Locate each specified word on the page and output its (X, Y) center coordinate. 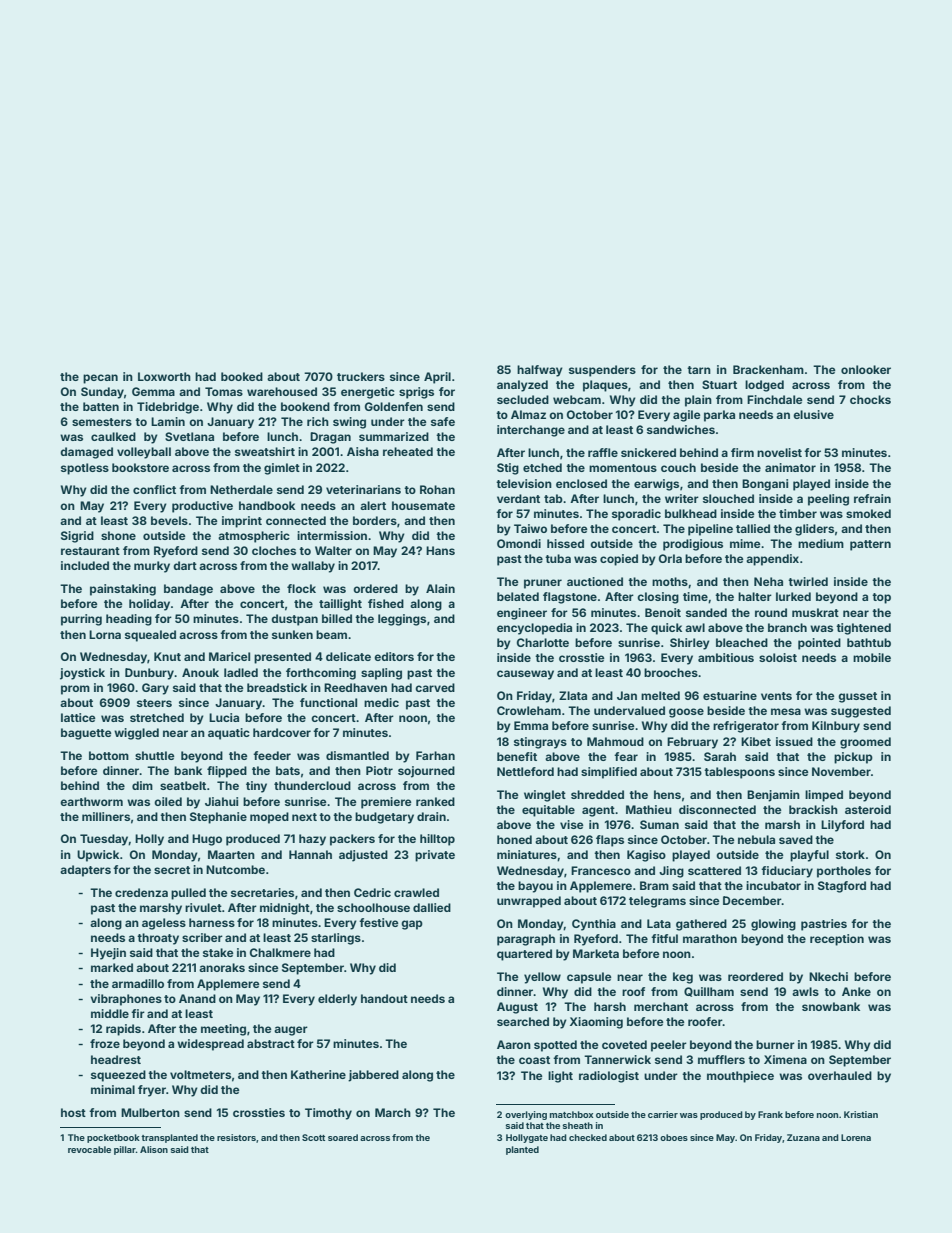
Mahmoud (615, 741)
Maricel (229, 656)
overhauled (840, 1075)
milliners (106, 816)
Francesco (601, 870)
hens (667, 794)
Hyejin (108, 954)
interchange (531, 431)
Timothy (328, 1114)
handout (384, 998)
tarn (699, 370)
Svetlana (189, 436)
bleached (742, 642)
